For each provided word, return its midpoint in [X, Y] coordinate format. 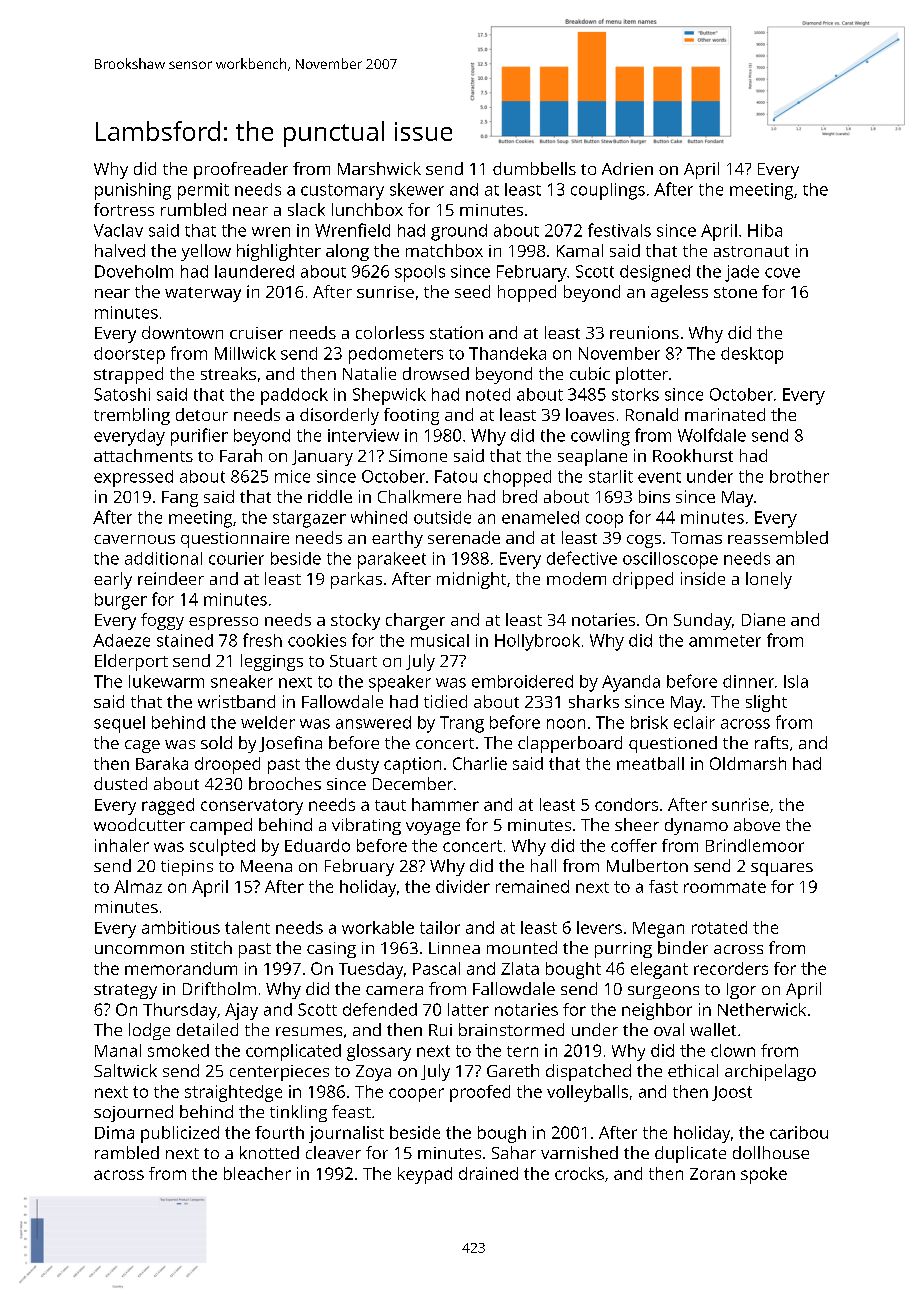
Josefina [290, 744]
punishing [133, 191]
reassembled [778, 537]
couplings [608, 191]
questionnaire [235, 540]
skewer [417, 189]
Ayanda [631, 683]
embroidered [522, 681]
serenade [464, 537]
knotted [269, 1152]
